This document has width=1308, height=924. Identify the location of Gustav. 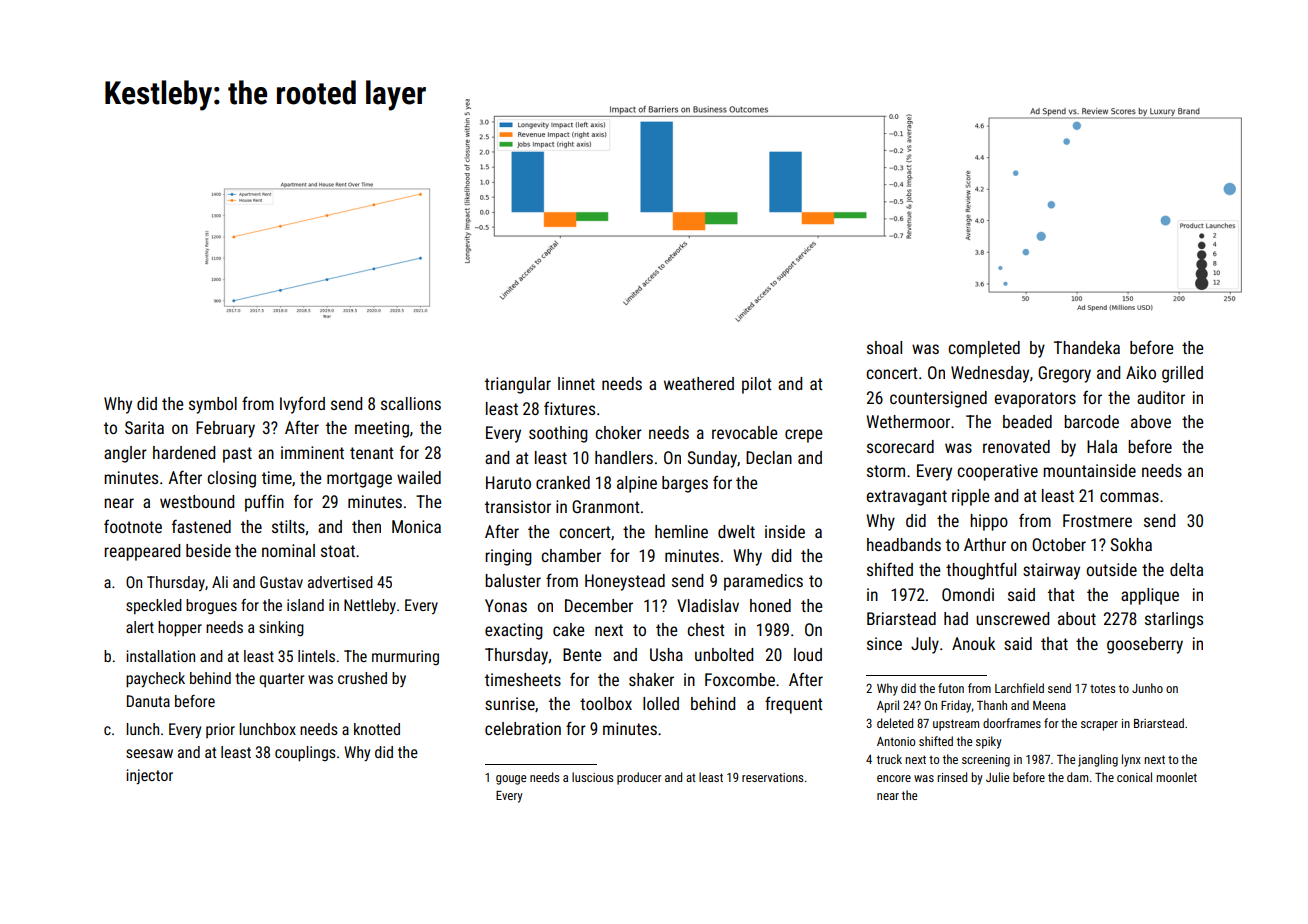
(281, 582).
